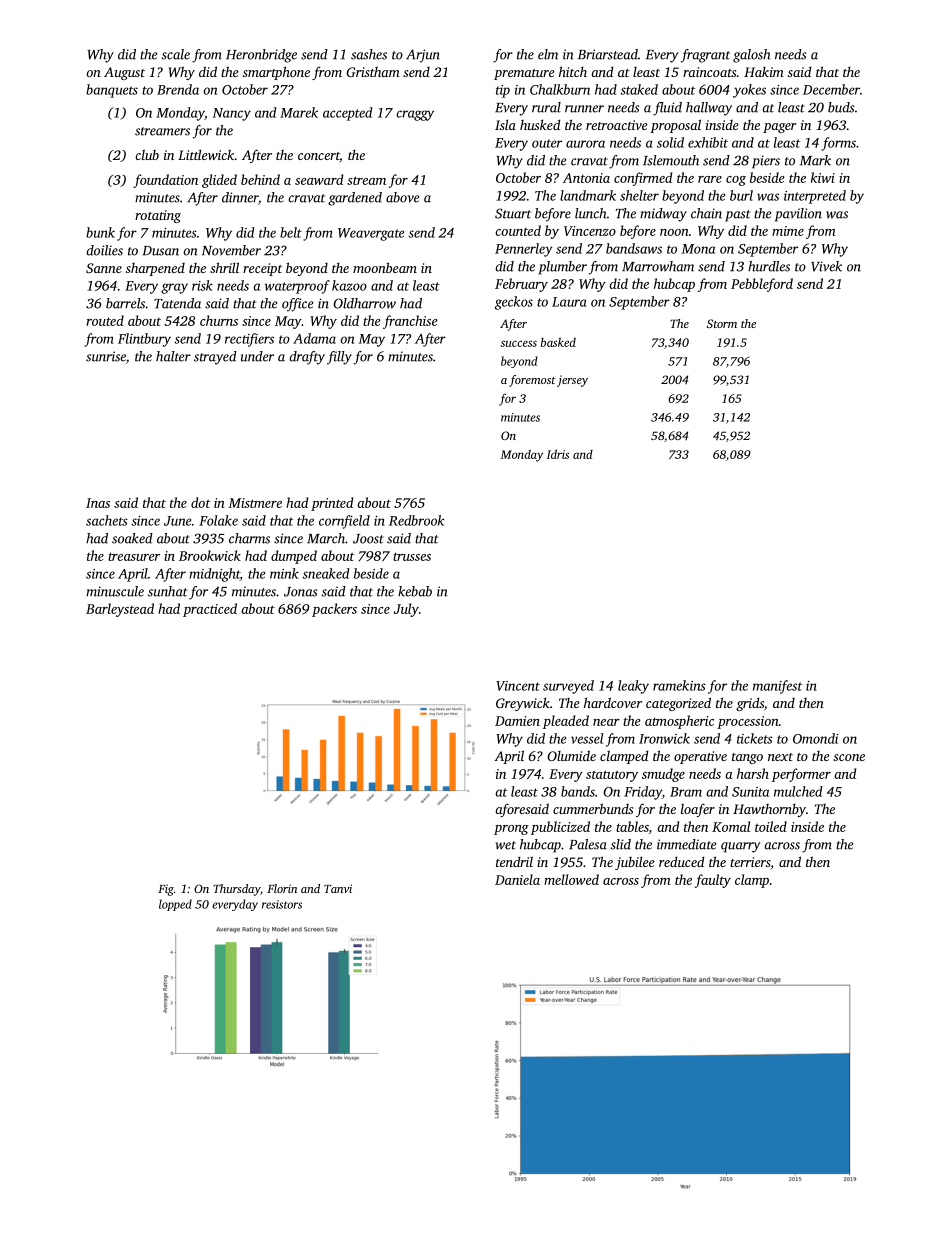 The image size is (952, 1233). What do you see at coordinates (120, 610) in the screenshot?
I see `Barleystead` at bounding box center [120, 610].
